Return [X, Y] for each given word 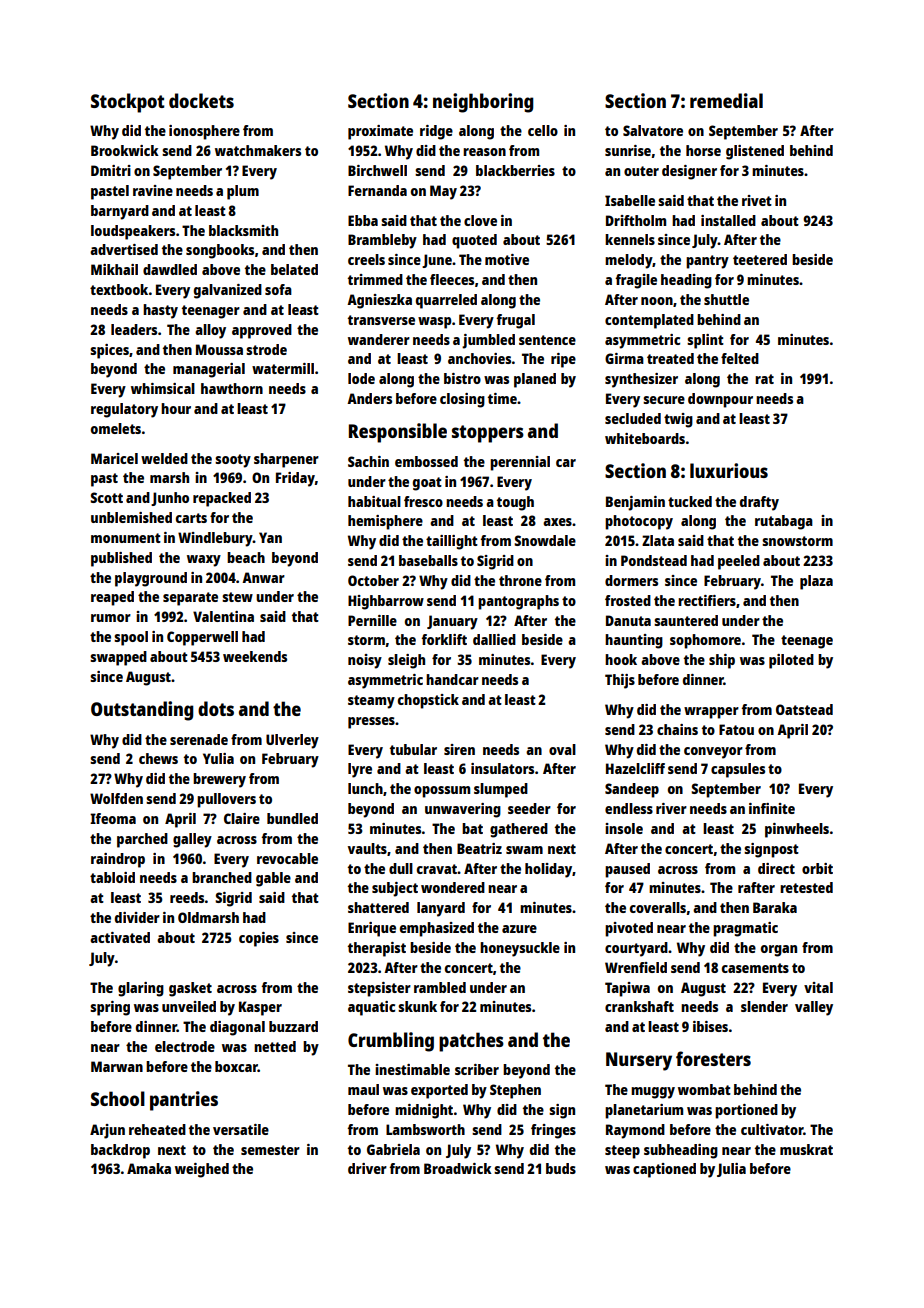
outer [641, 171]
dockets [201, 100]
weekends [255, 656]
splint [705, 341]
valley [814, 1008]
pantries [184, 1101]
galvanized [228, 291]
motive [507, 259]
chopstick [428, 701]
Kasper [260, 1008]
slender [764, 1006]
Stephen [515, 1091]
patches [471, 1042]
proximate [380, 132]
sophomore [705, 641]
